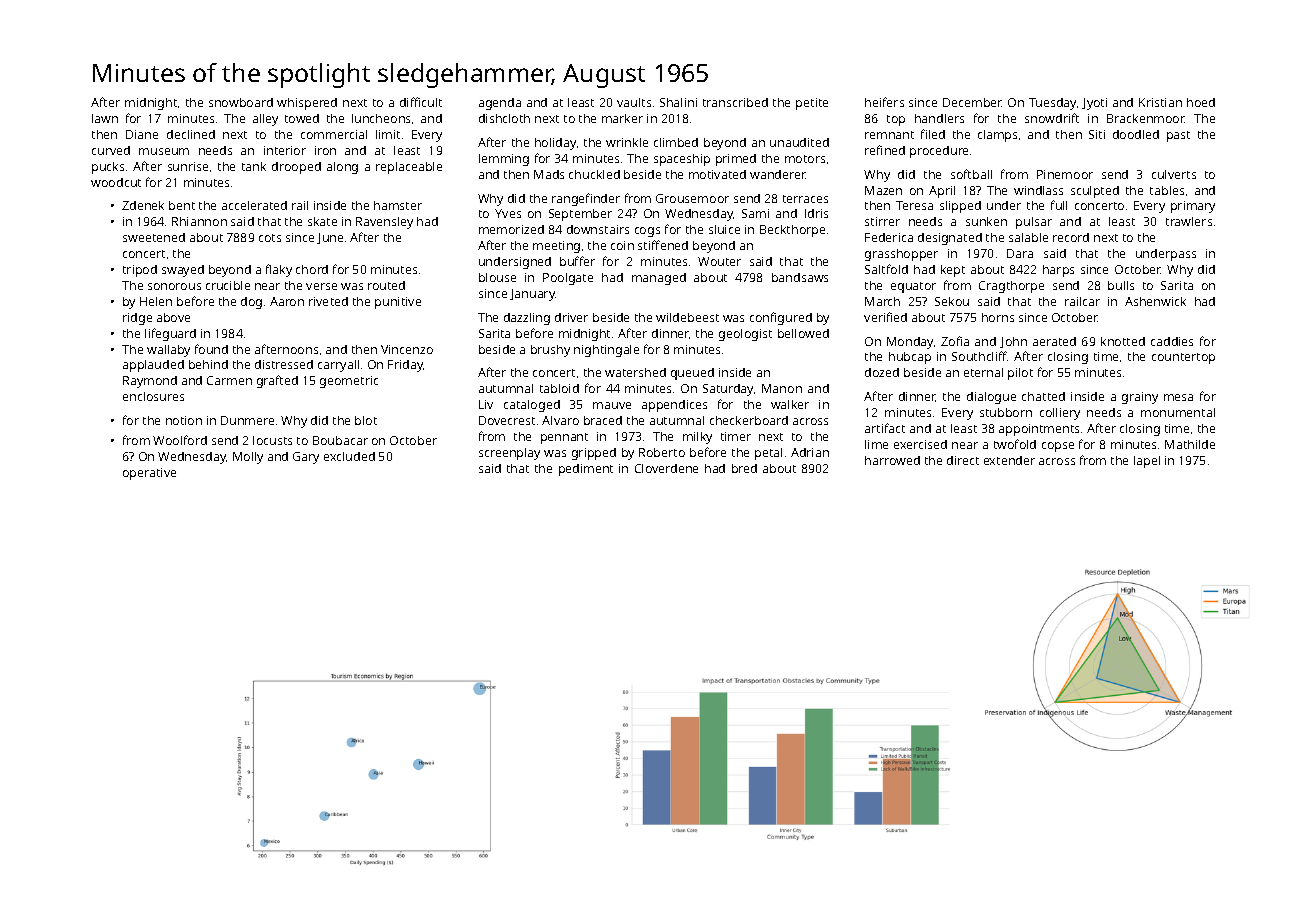 This screenshot has width=1308, height=924. What do you see at coordinates (678, 102) in the screenshot?
I see `Shalini` at bounding box center [678, 102].
